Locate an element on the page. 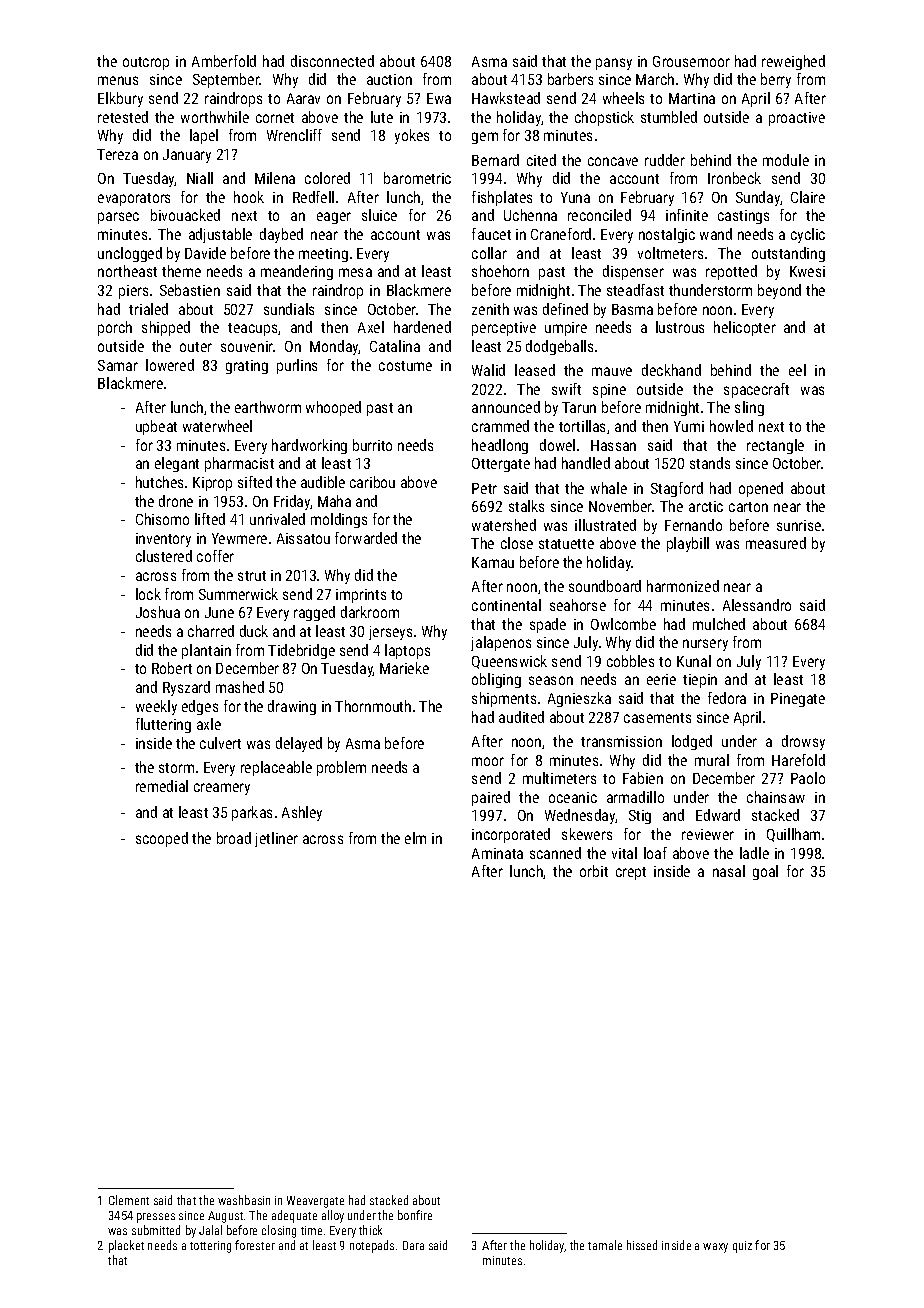 The width and height of the image is (924, 1308). hardened is located at coordinates (422, 327).
